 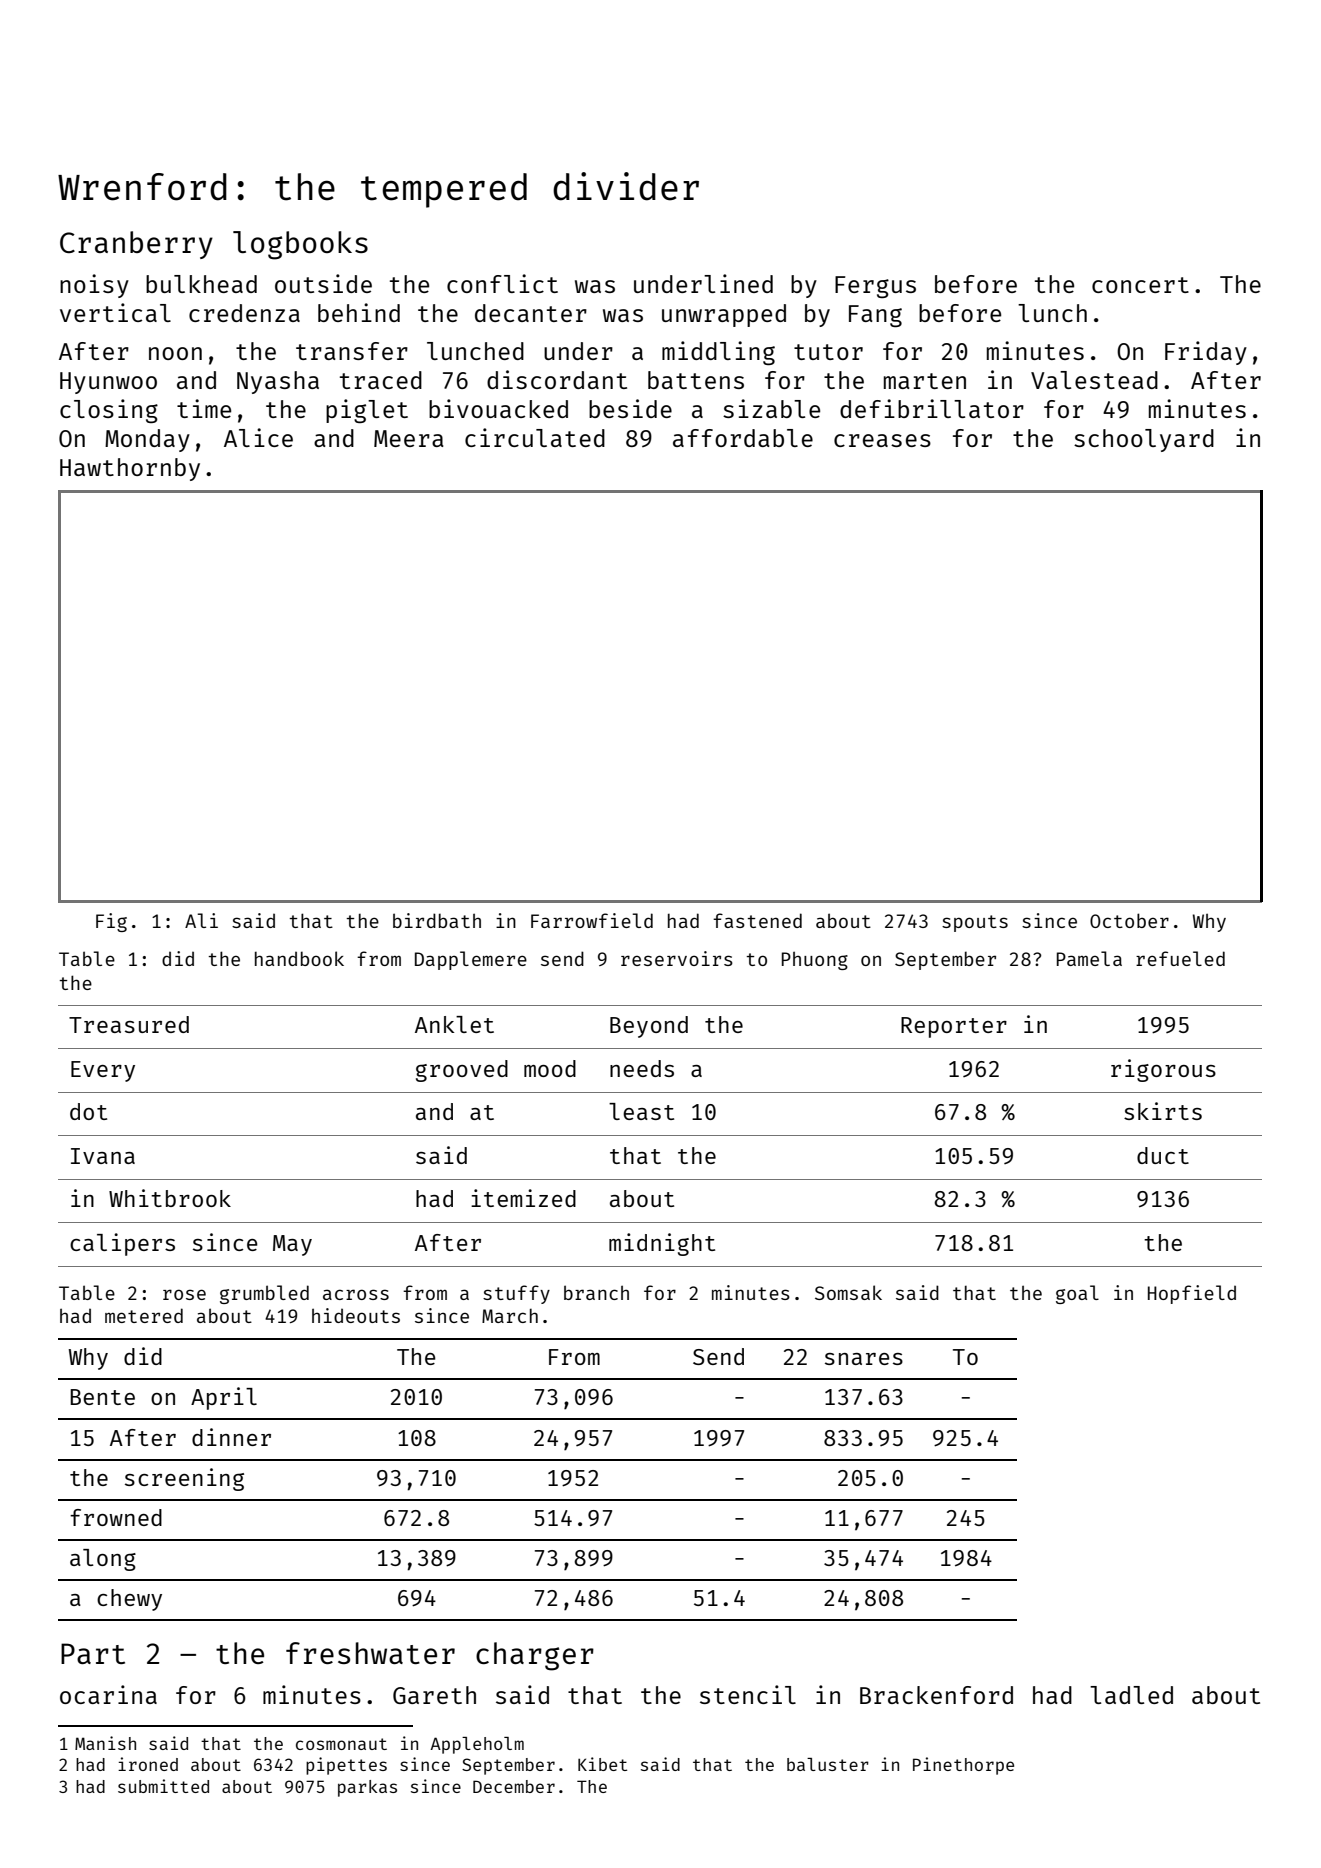 What do you see at coordinates (963, 1766) in the document?
I see `Pinethorpe` at bounding box center [963, 1766].
